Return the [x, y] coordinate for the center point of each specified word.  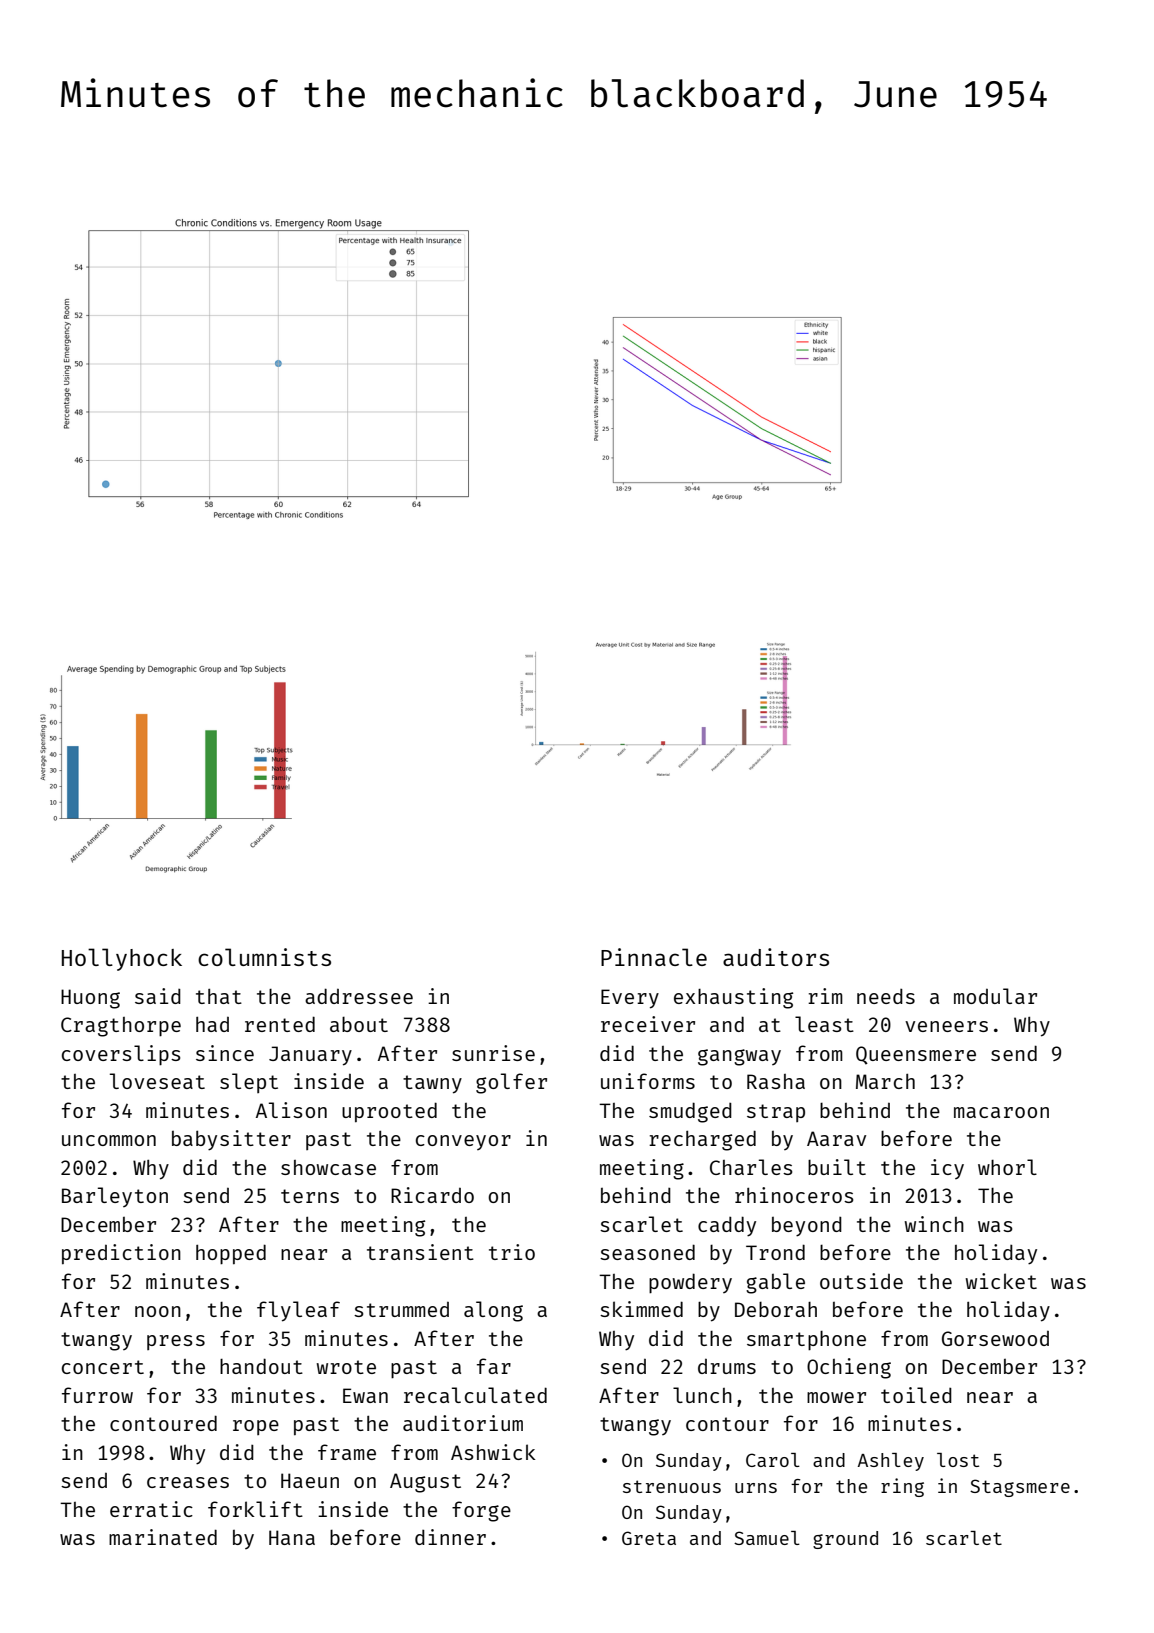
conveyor [463, 1142]
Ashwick [493, 1452]
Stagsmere [1020, 1488]
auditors [776, 957]
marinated [163, 1537]
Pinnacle [654, 957]
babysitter [231, 1140]
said [158, 996]
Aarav [836, 1138]
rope [256, 1427]
